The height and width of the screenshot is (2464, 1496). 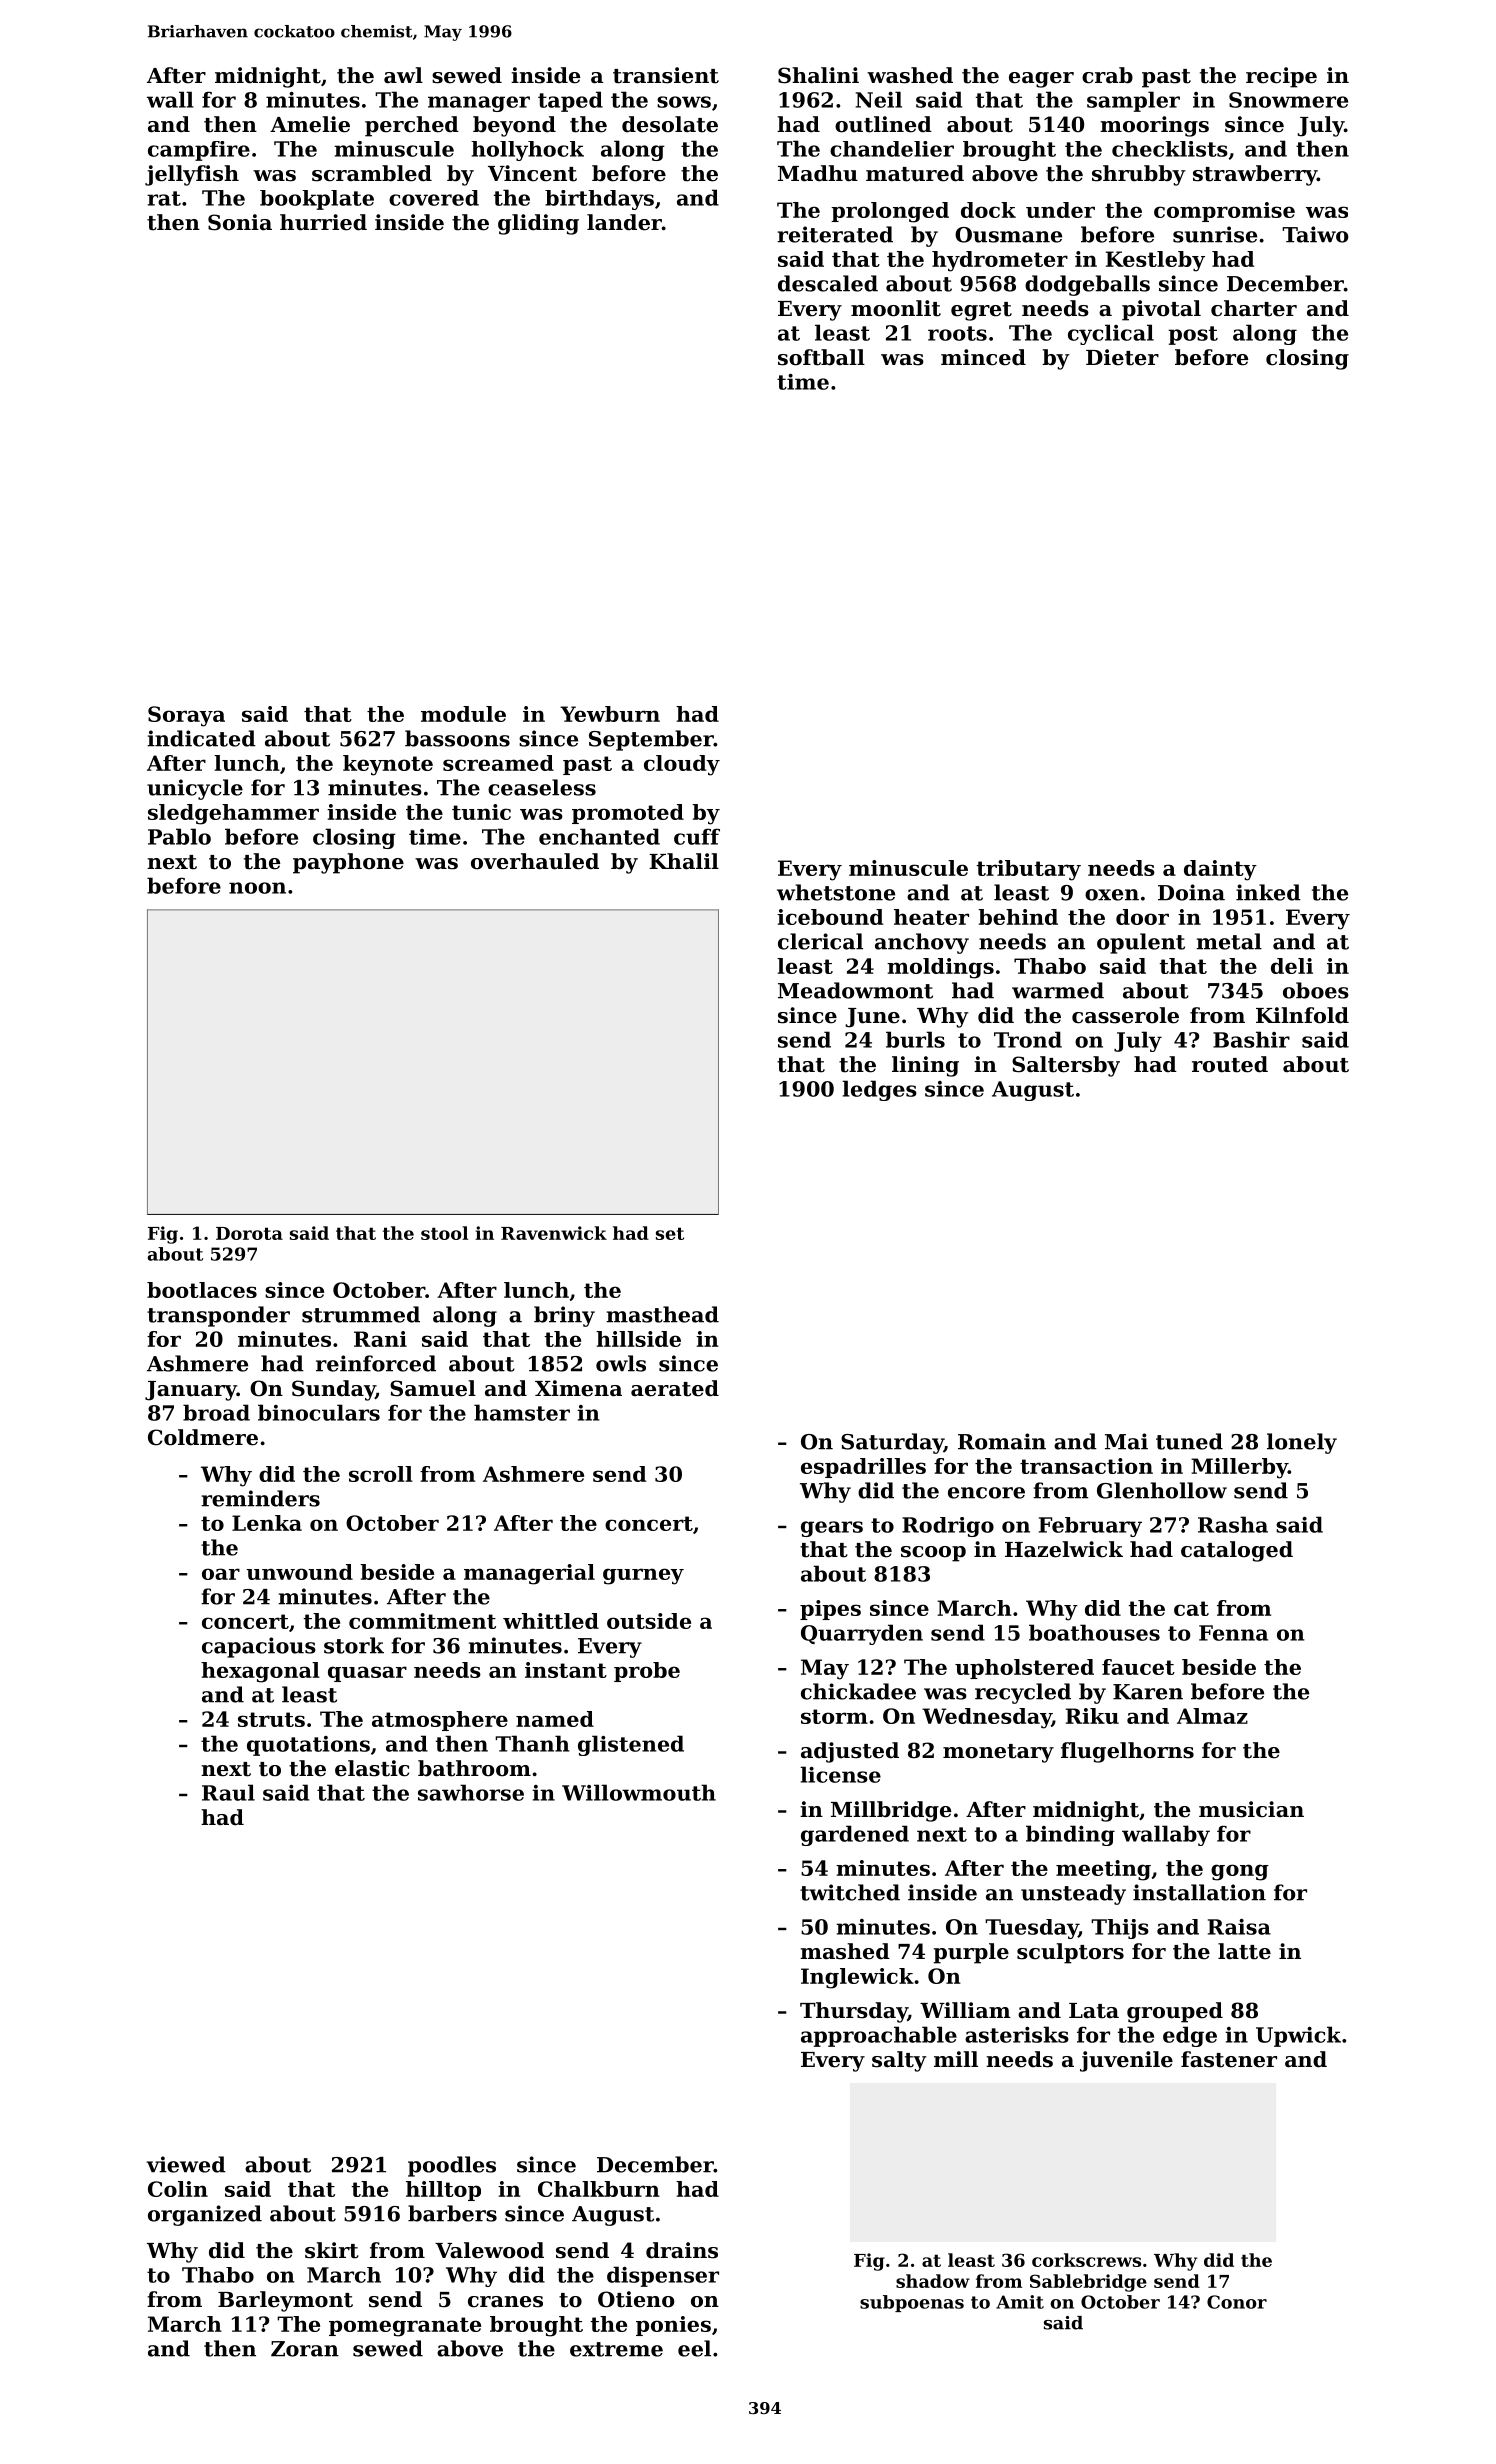 What do you see at coordinates (452, 2166) in the screenshot?
I see `poodles` at bounding box center [452, 2166].
